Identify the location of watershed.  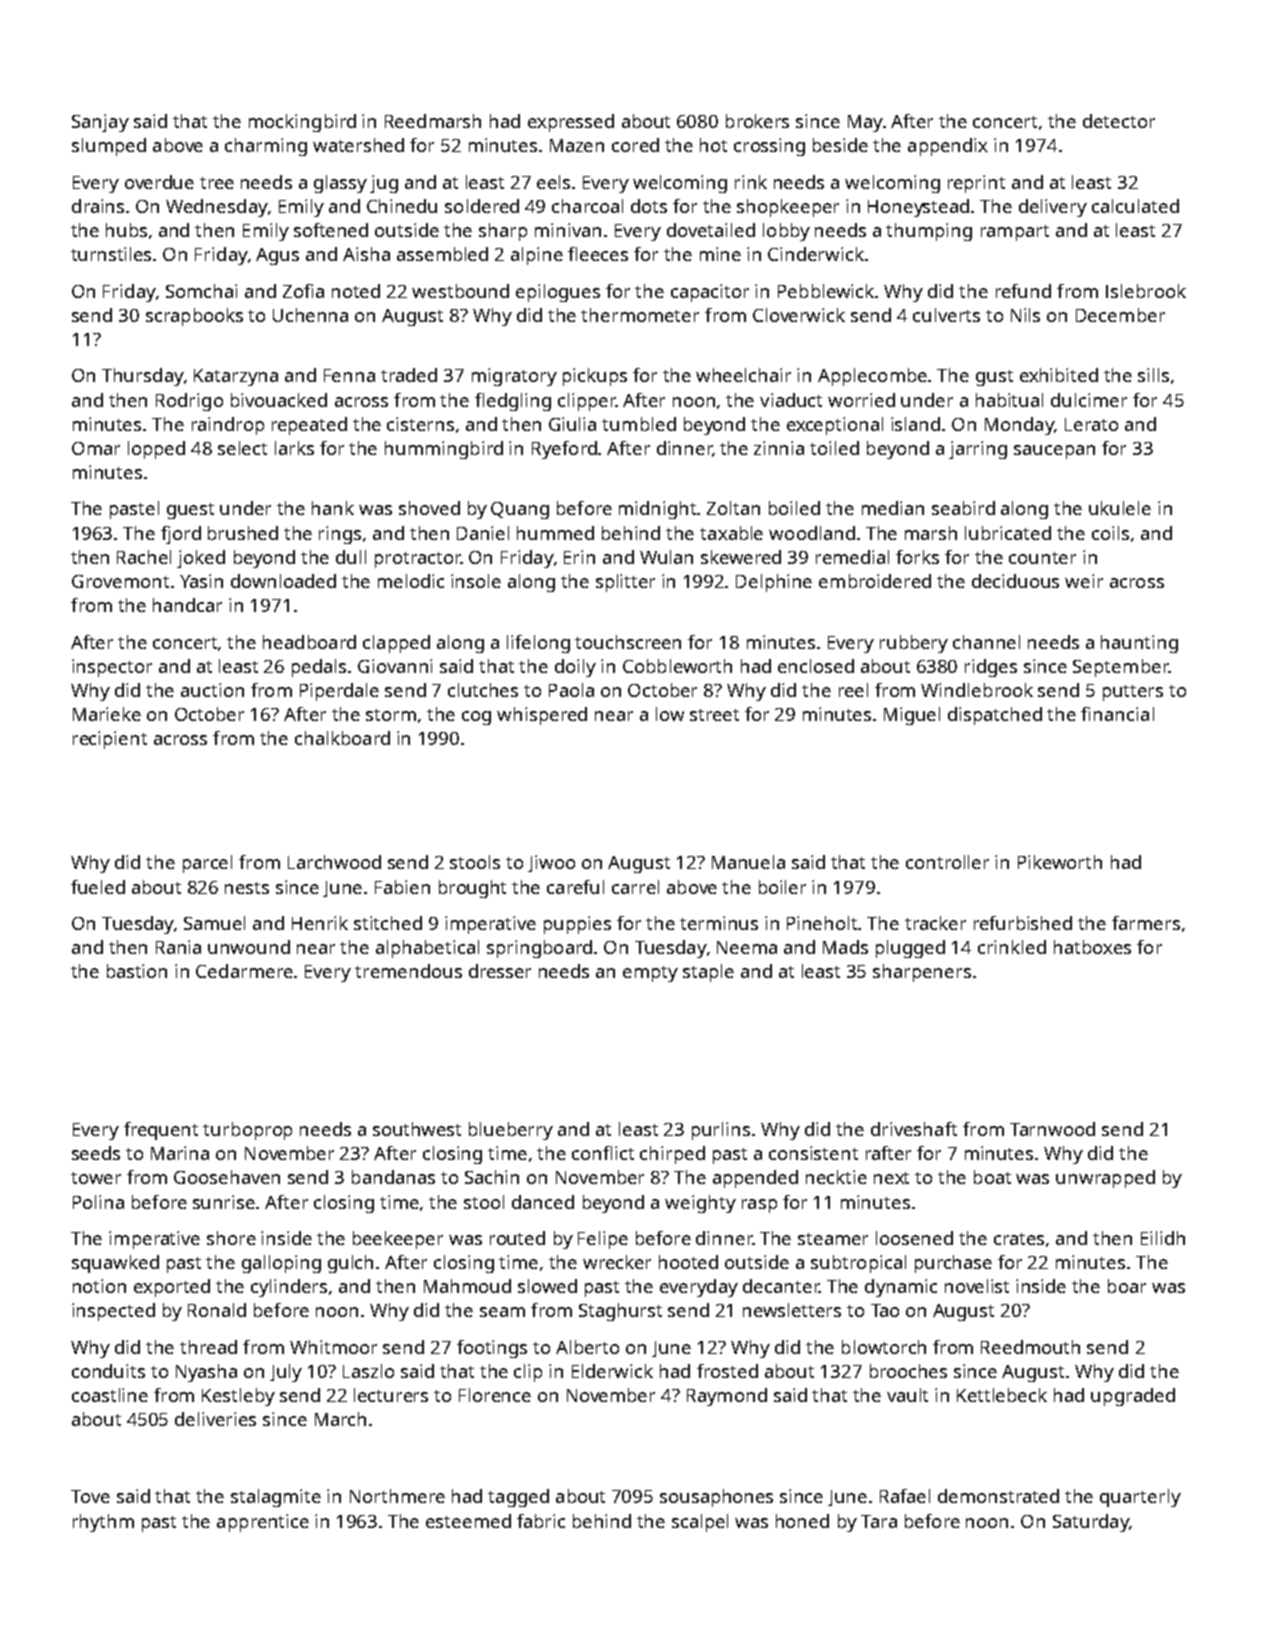
(358, 145).
